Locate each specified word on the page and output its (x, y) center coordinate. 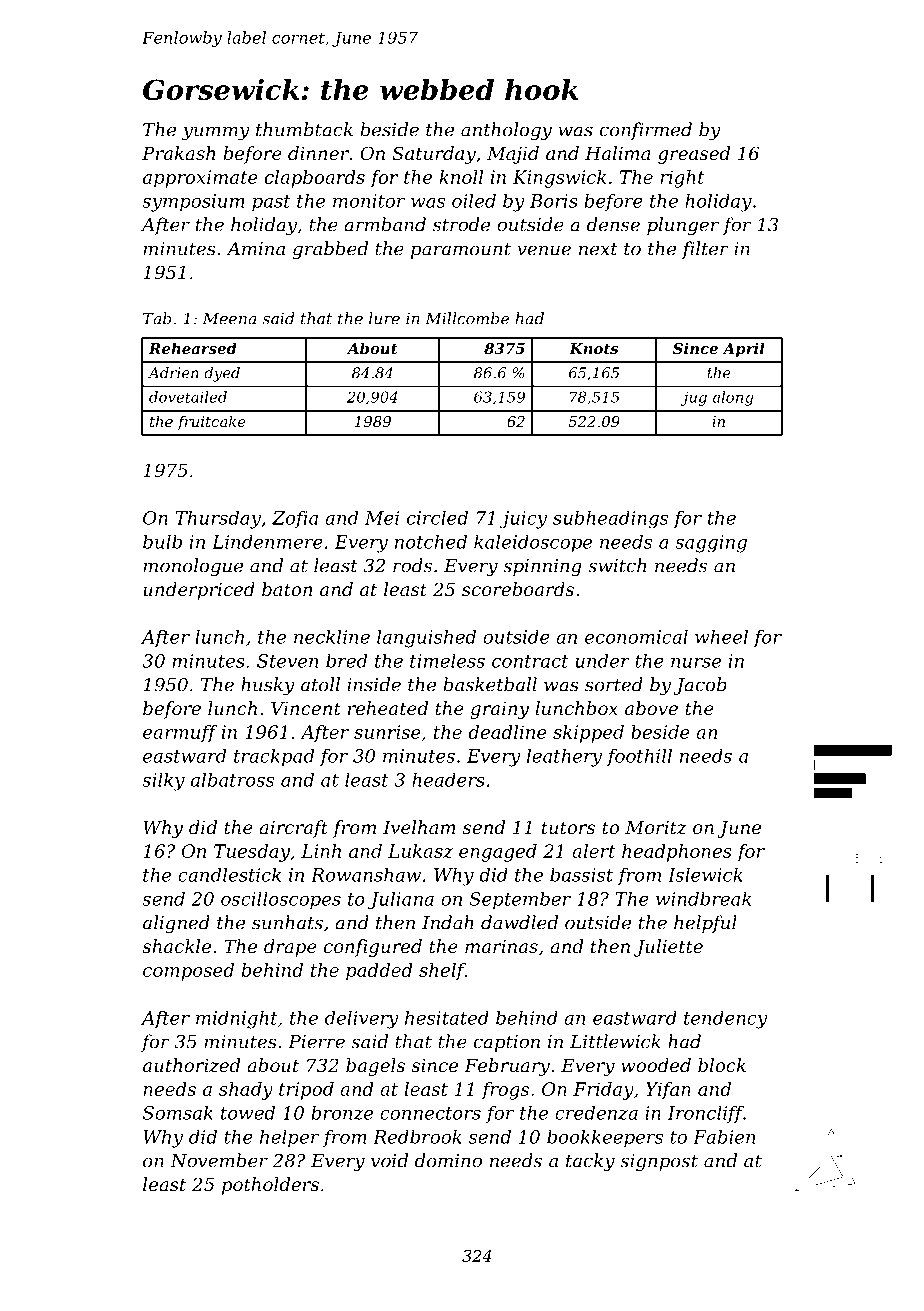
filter (705, 250)
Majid (513, 155)
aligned (176, 924)
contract (530, 661)
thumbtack (304, 129)
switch (617, 565)
